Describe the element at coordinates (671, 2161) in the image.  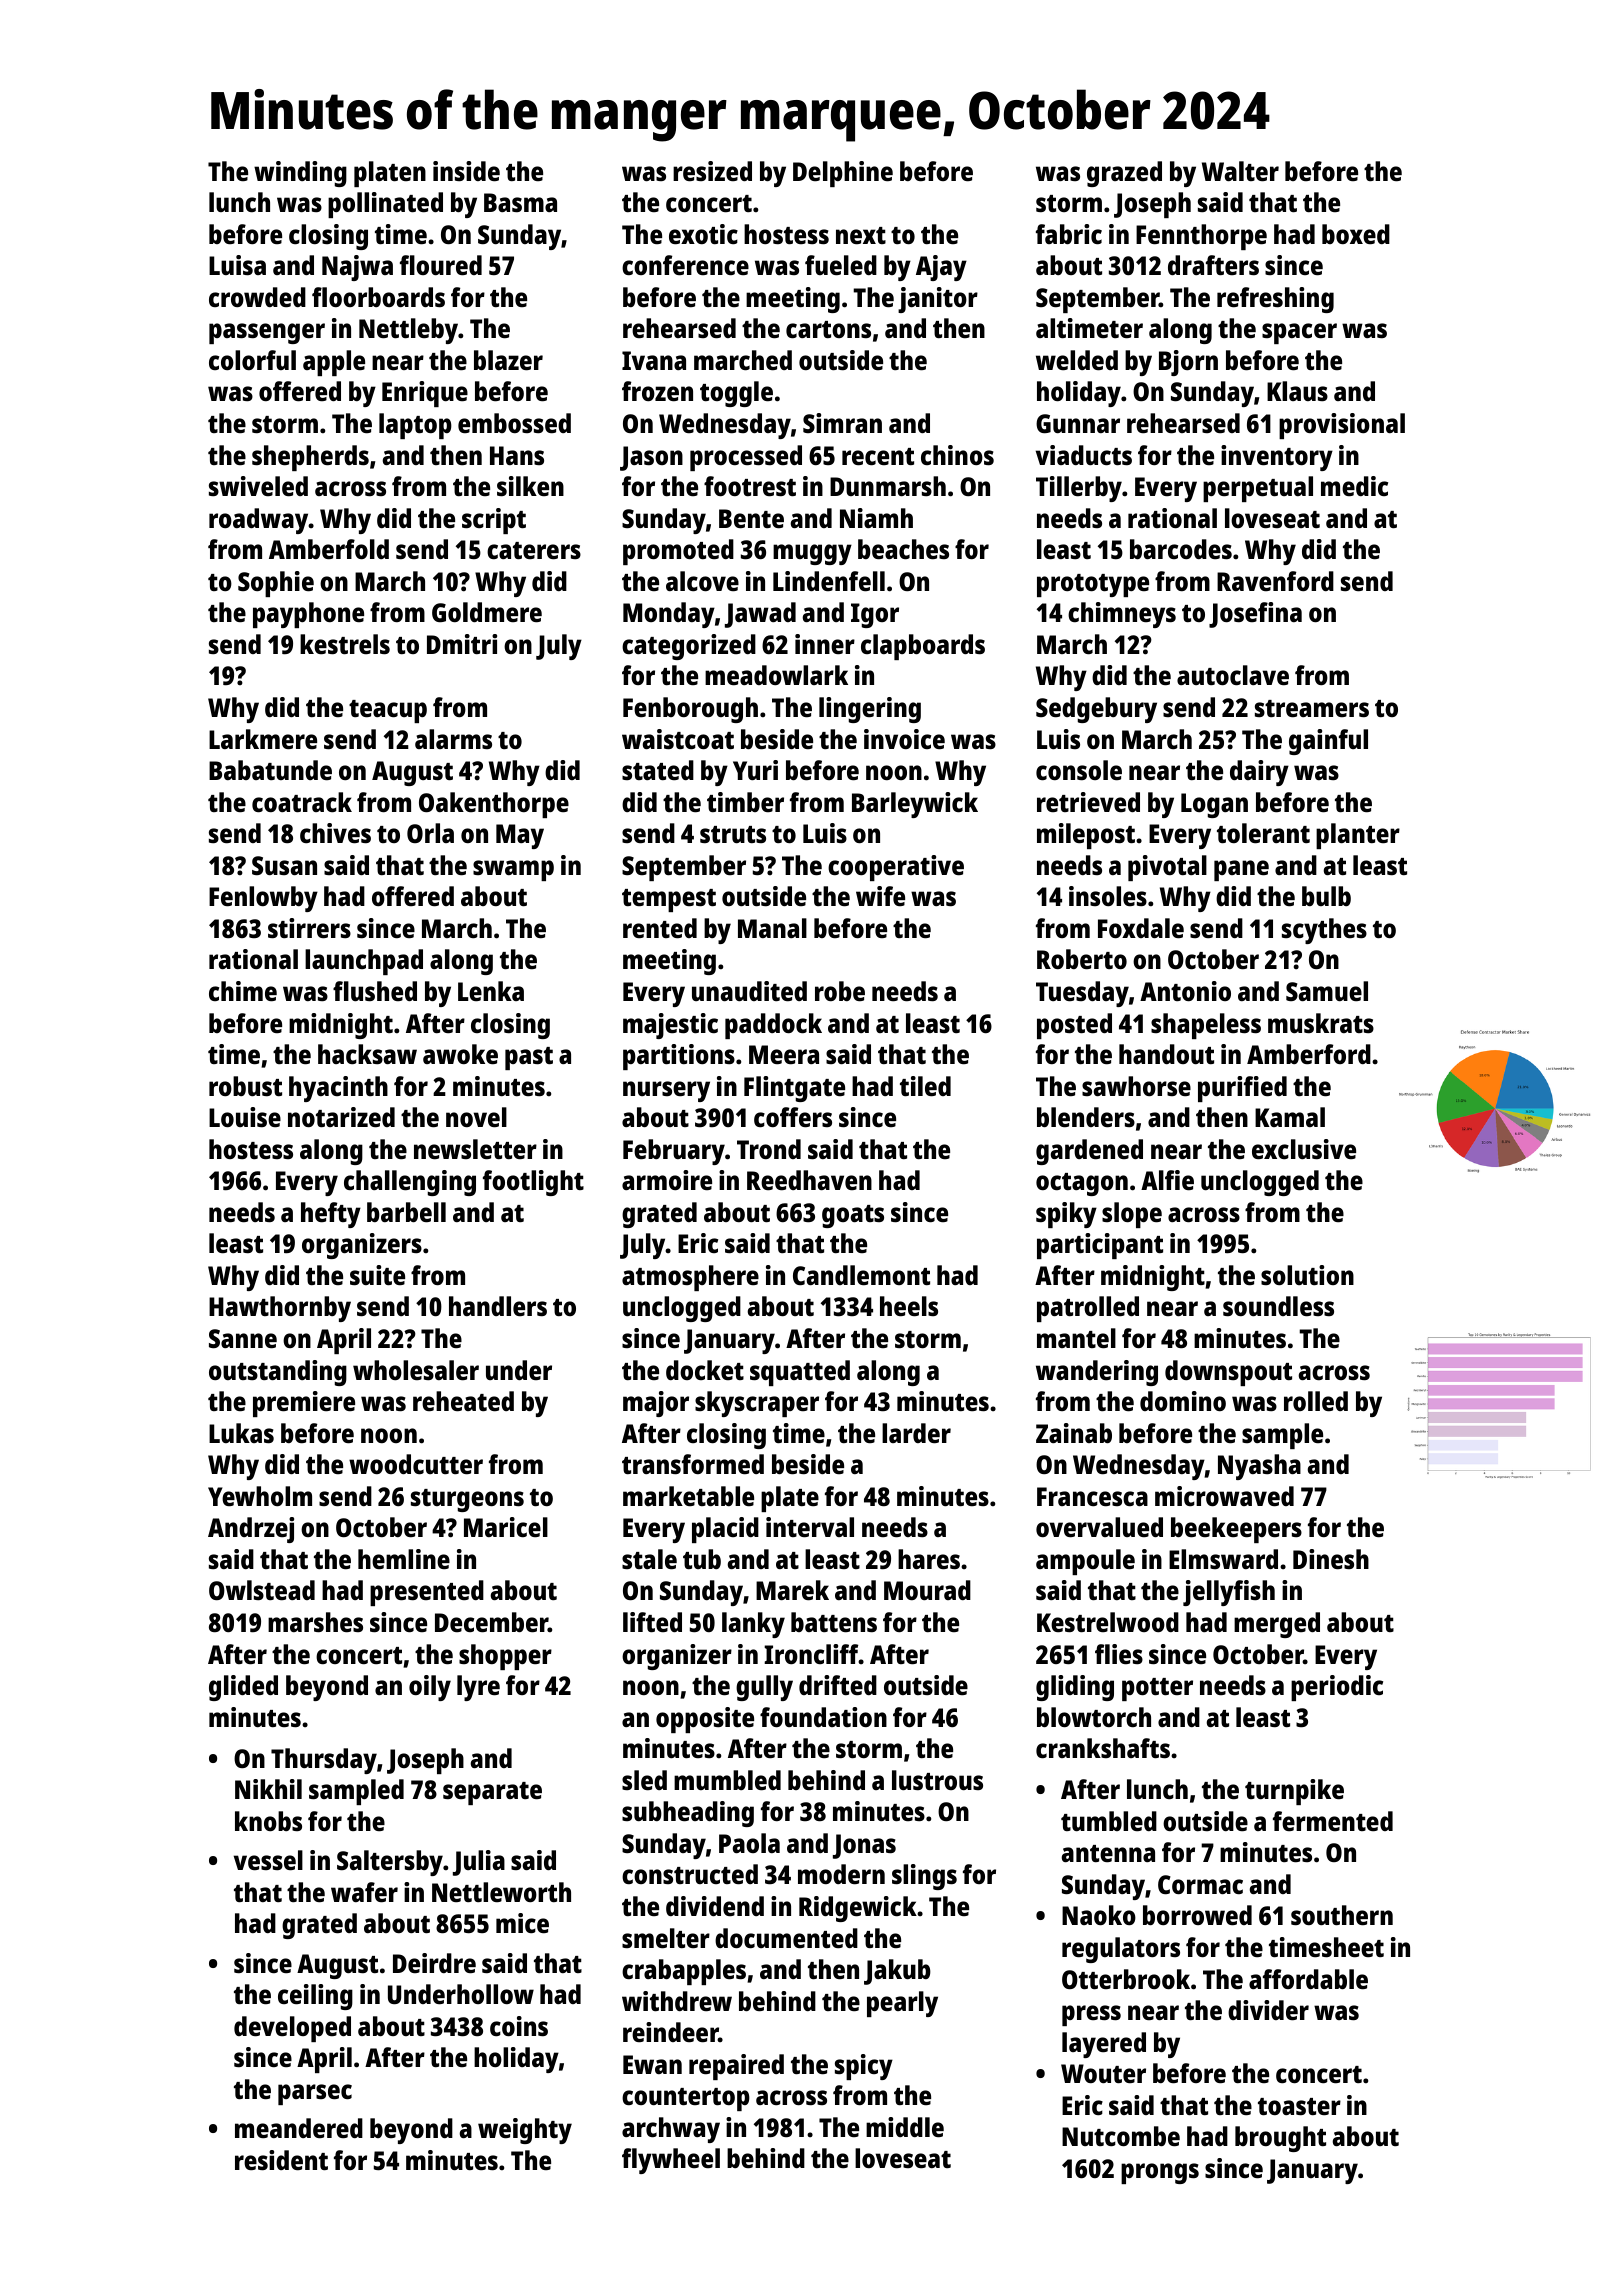
I see `flywheel` at that location.
